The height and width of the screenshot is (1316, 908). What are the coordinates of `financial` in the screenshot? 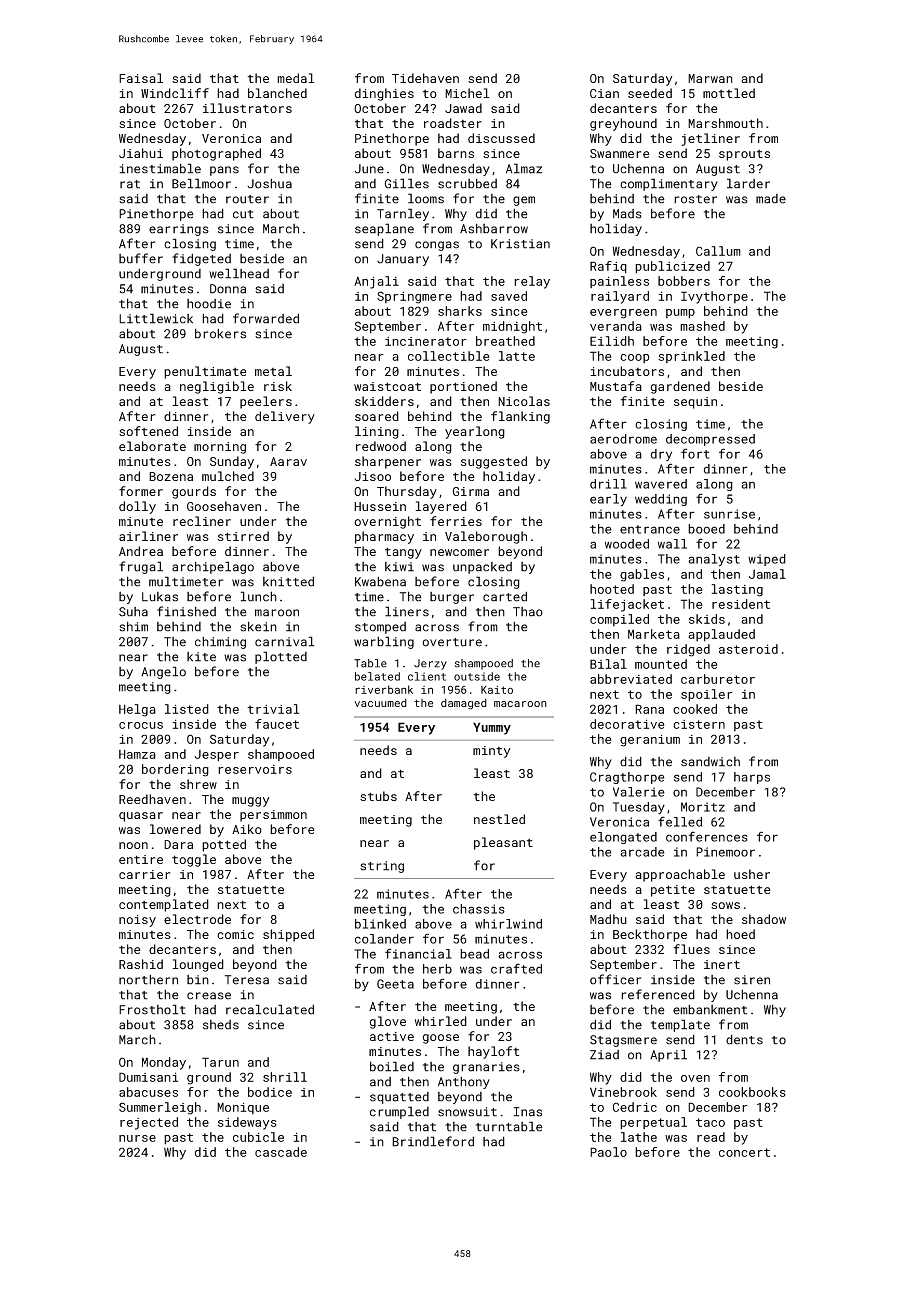 It's located at (418, 953).
